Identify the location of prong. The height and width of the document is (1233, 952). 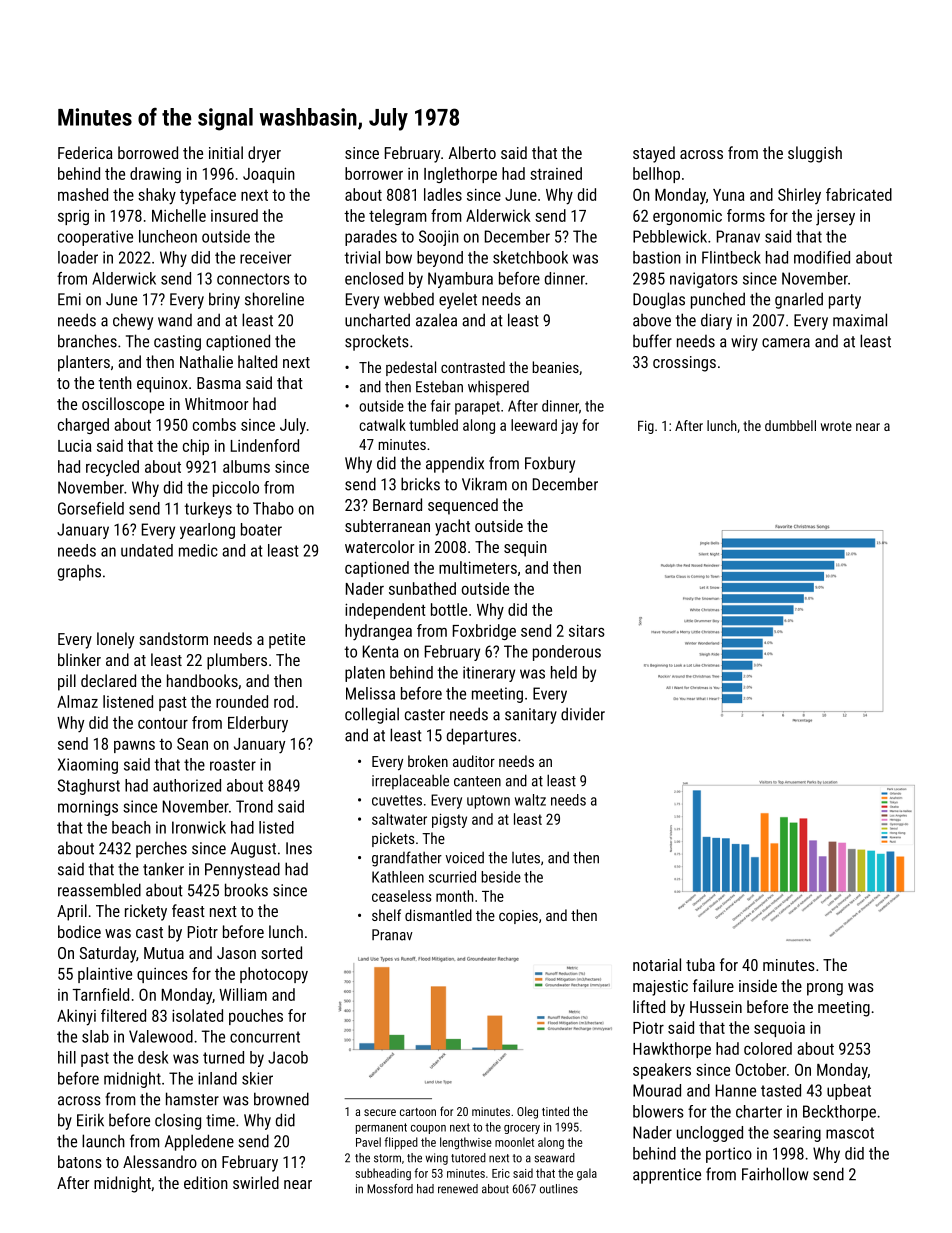
(825, 989).
